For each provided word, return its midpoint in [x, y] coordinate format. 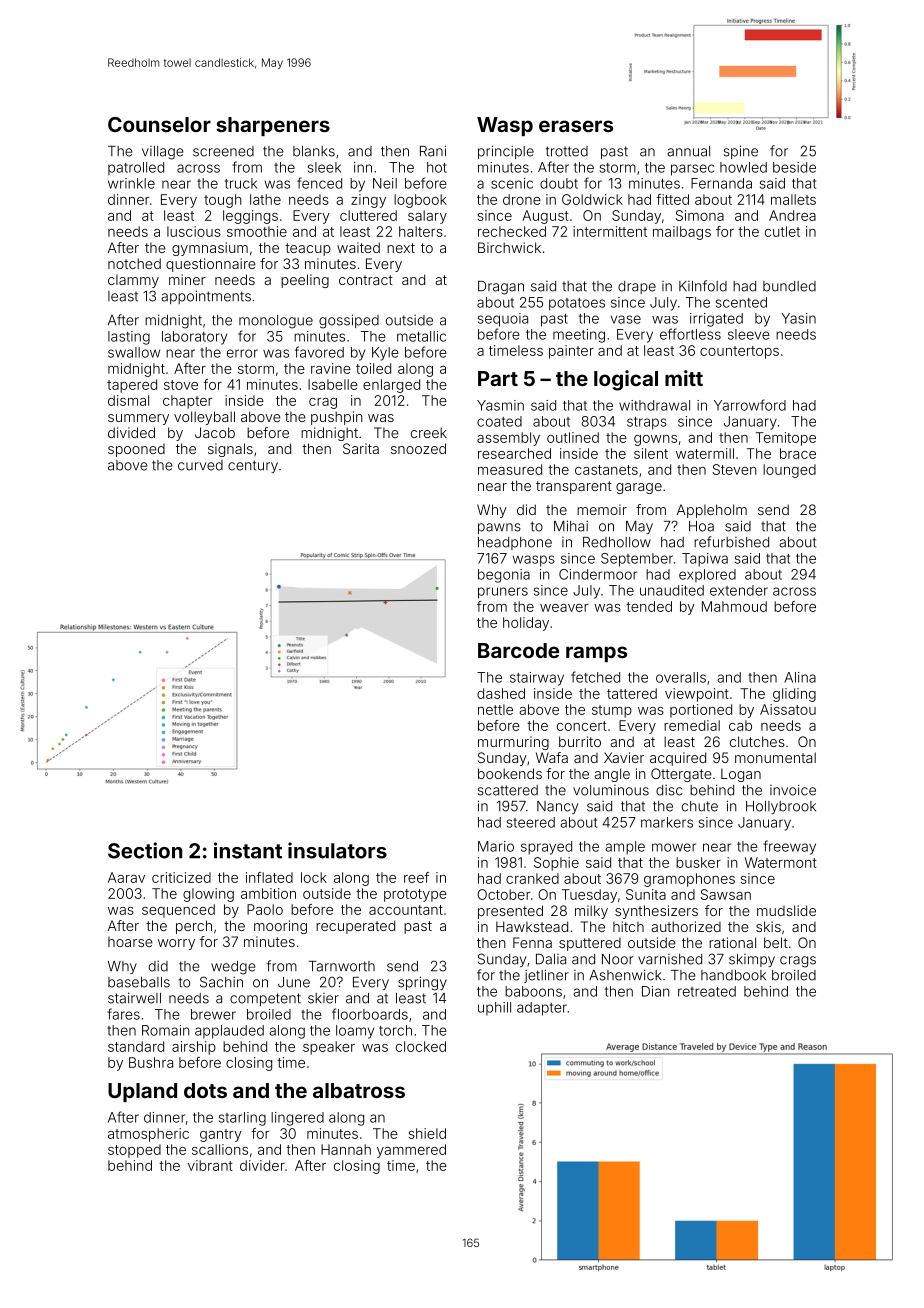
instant [248, 850]
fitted [672, 199]
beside [794, 167]
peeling [305, 281]
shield [427, 1133]
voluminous [611, 790]
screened [223, 151]
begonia [504, 576]
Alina [800, 677]
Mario [496, 846]
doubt [559, 183]
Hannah [346, 1149]
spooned [136, 450]
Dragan [501, 288]
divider [262, 1165]
